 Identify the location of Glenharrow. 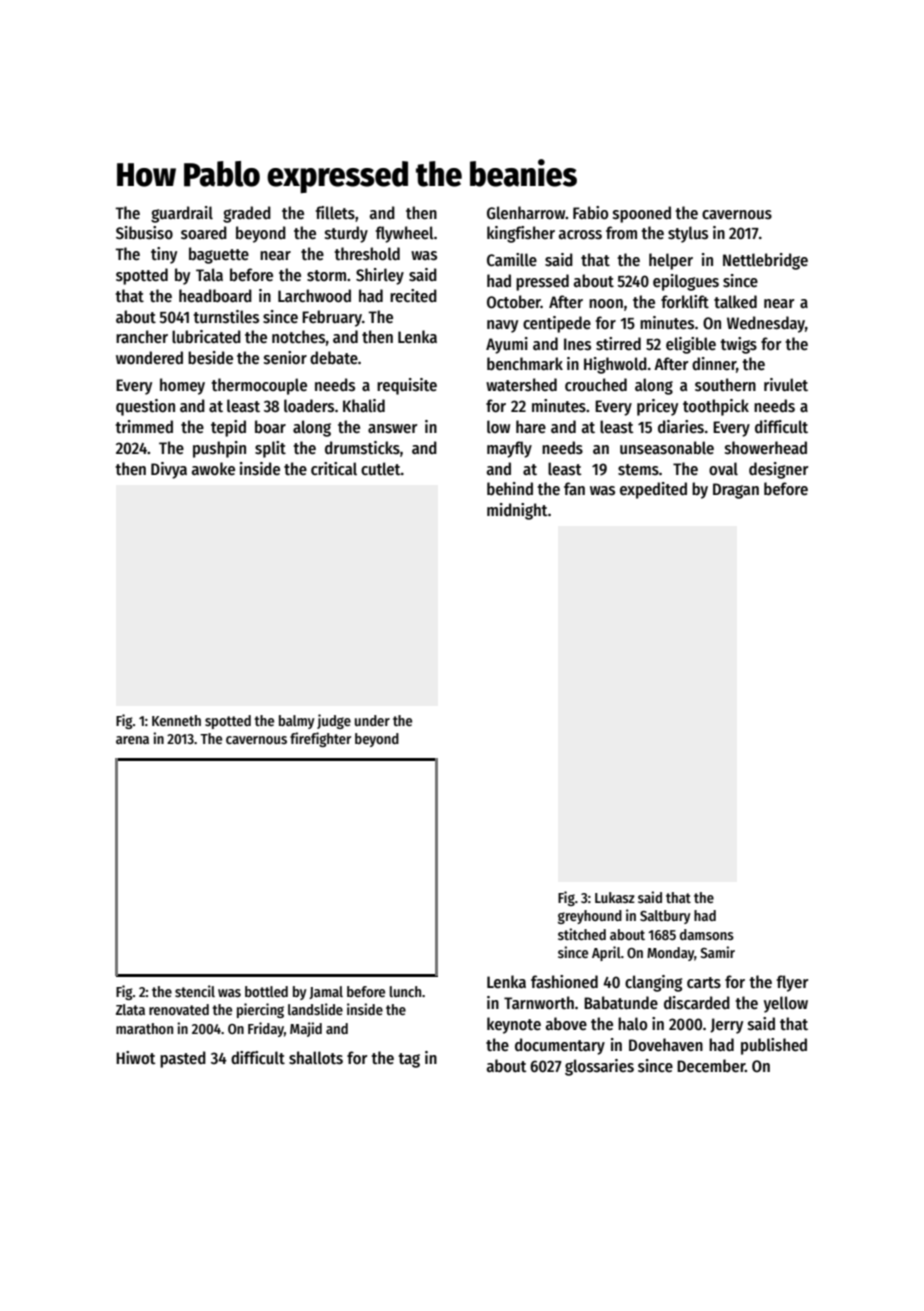
(526, 213).
